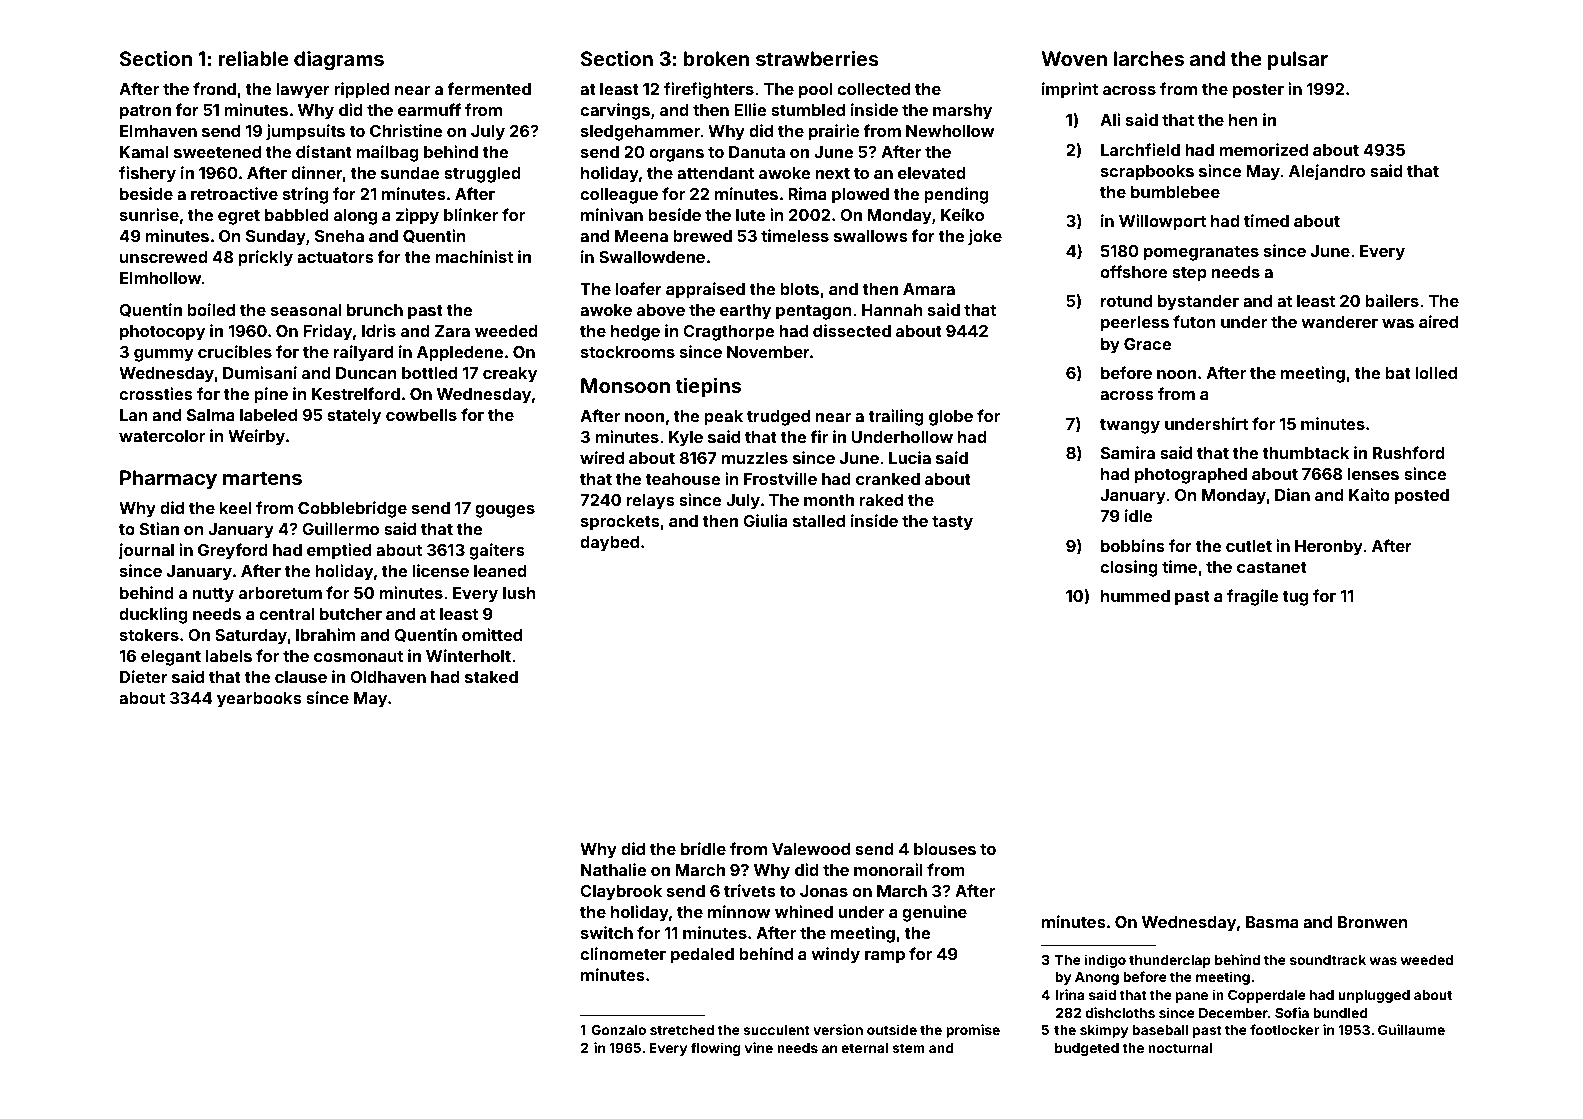  I want to click on trailing, so click(896, 417).
